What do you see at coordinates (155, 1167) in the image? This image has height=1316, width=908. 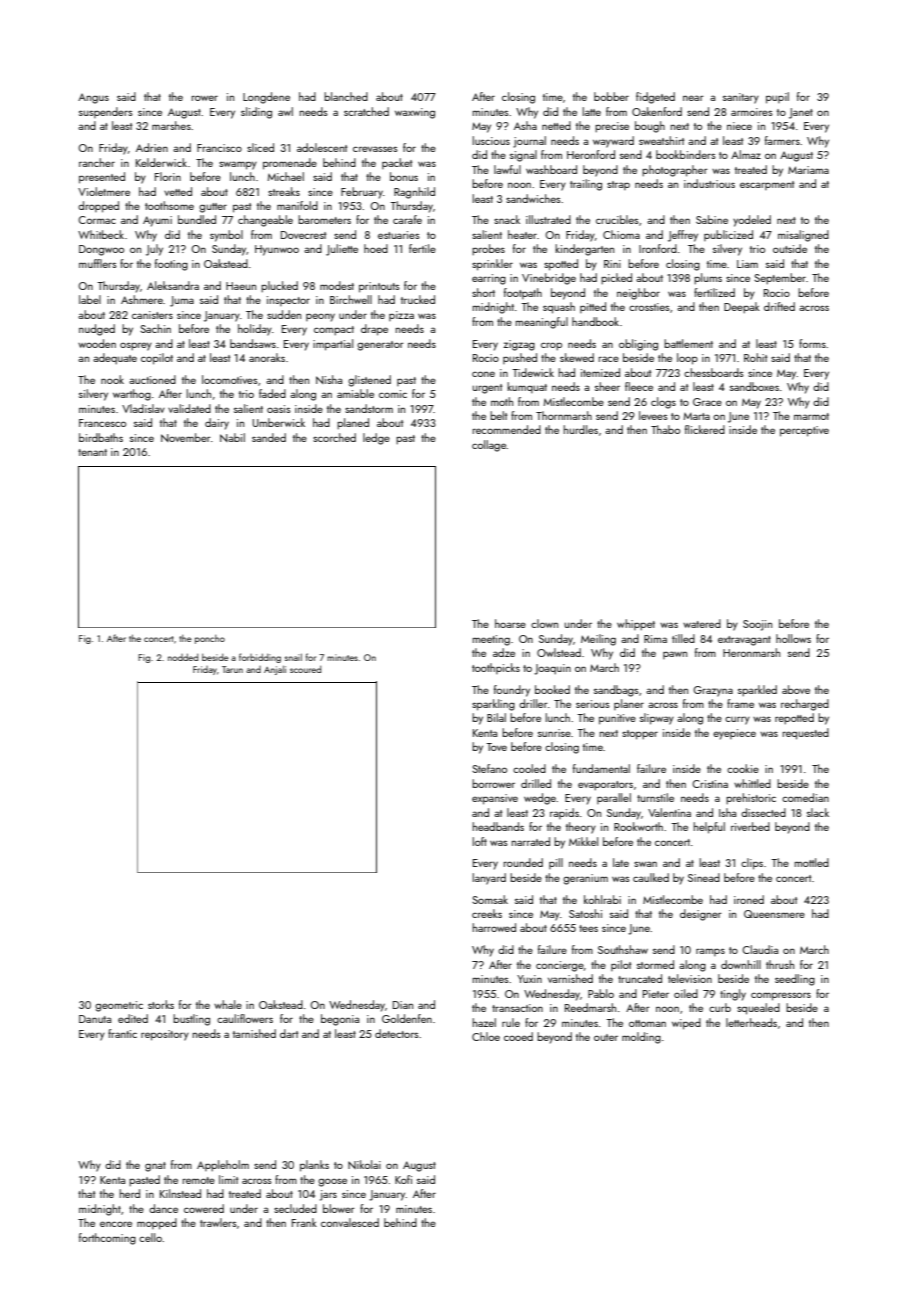 I see `gnat` at bounding box center [155, 1167].
